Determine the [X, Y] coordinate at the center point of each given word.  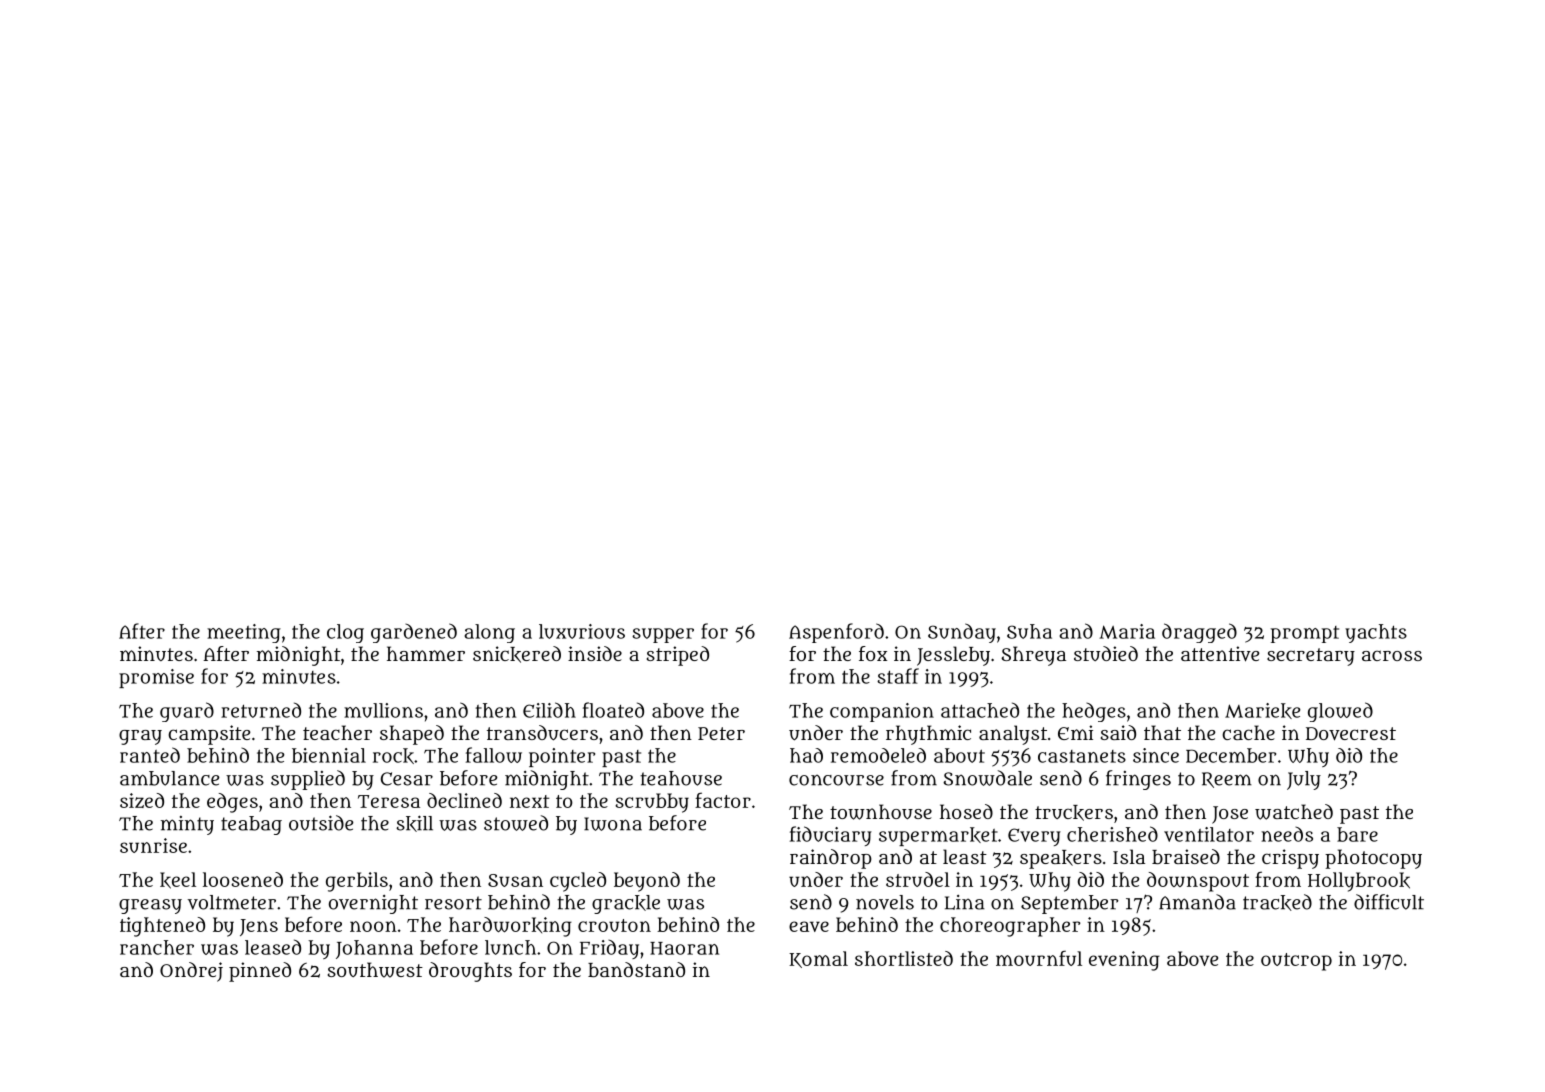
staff [898, 676]
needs [1287, 834]
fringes [1138, 780]
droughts [470, 972]
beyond [647, 882]
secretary [1311, 657]
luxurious [582, 631]
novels [885, 902]
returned [261, 710]
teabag [251, 825]
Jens [259, 927]
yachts [1376, 633]
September [1070, 904]
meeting [244, 633]
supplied [308, 780]
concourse [836, 780]
